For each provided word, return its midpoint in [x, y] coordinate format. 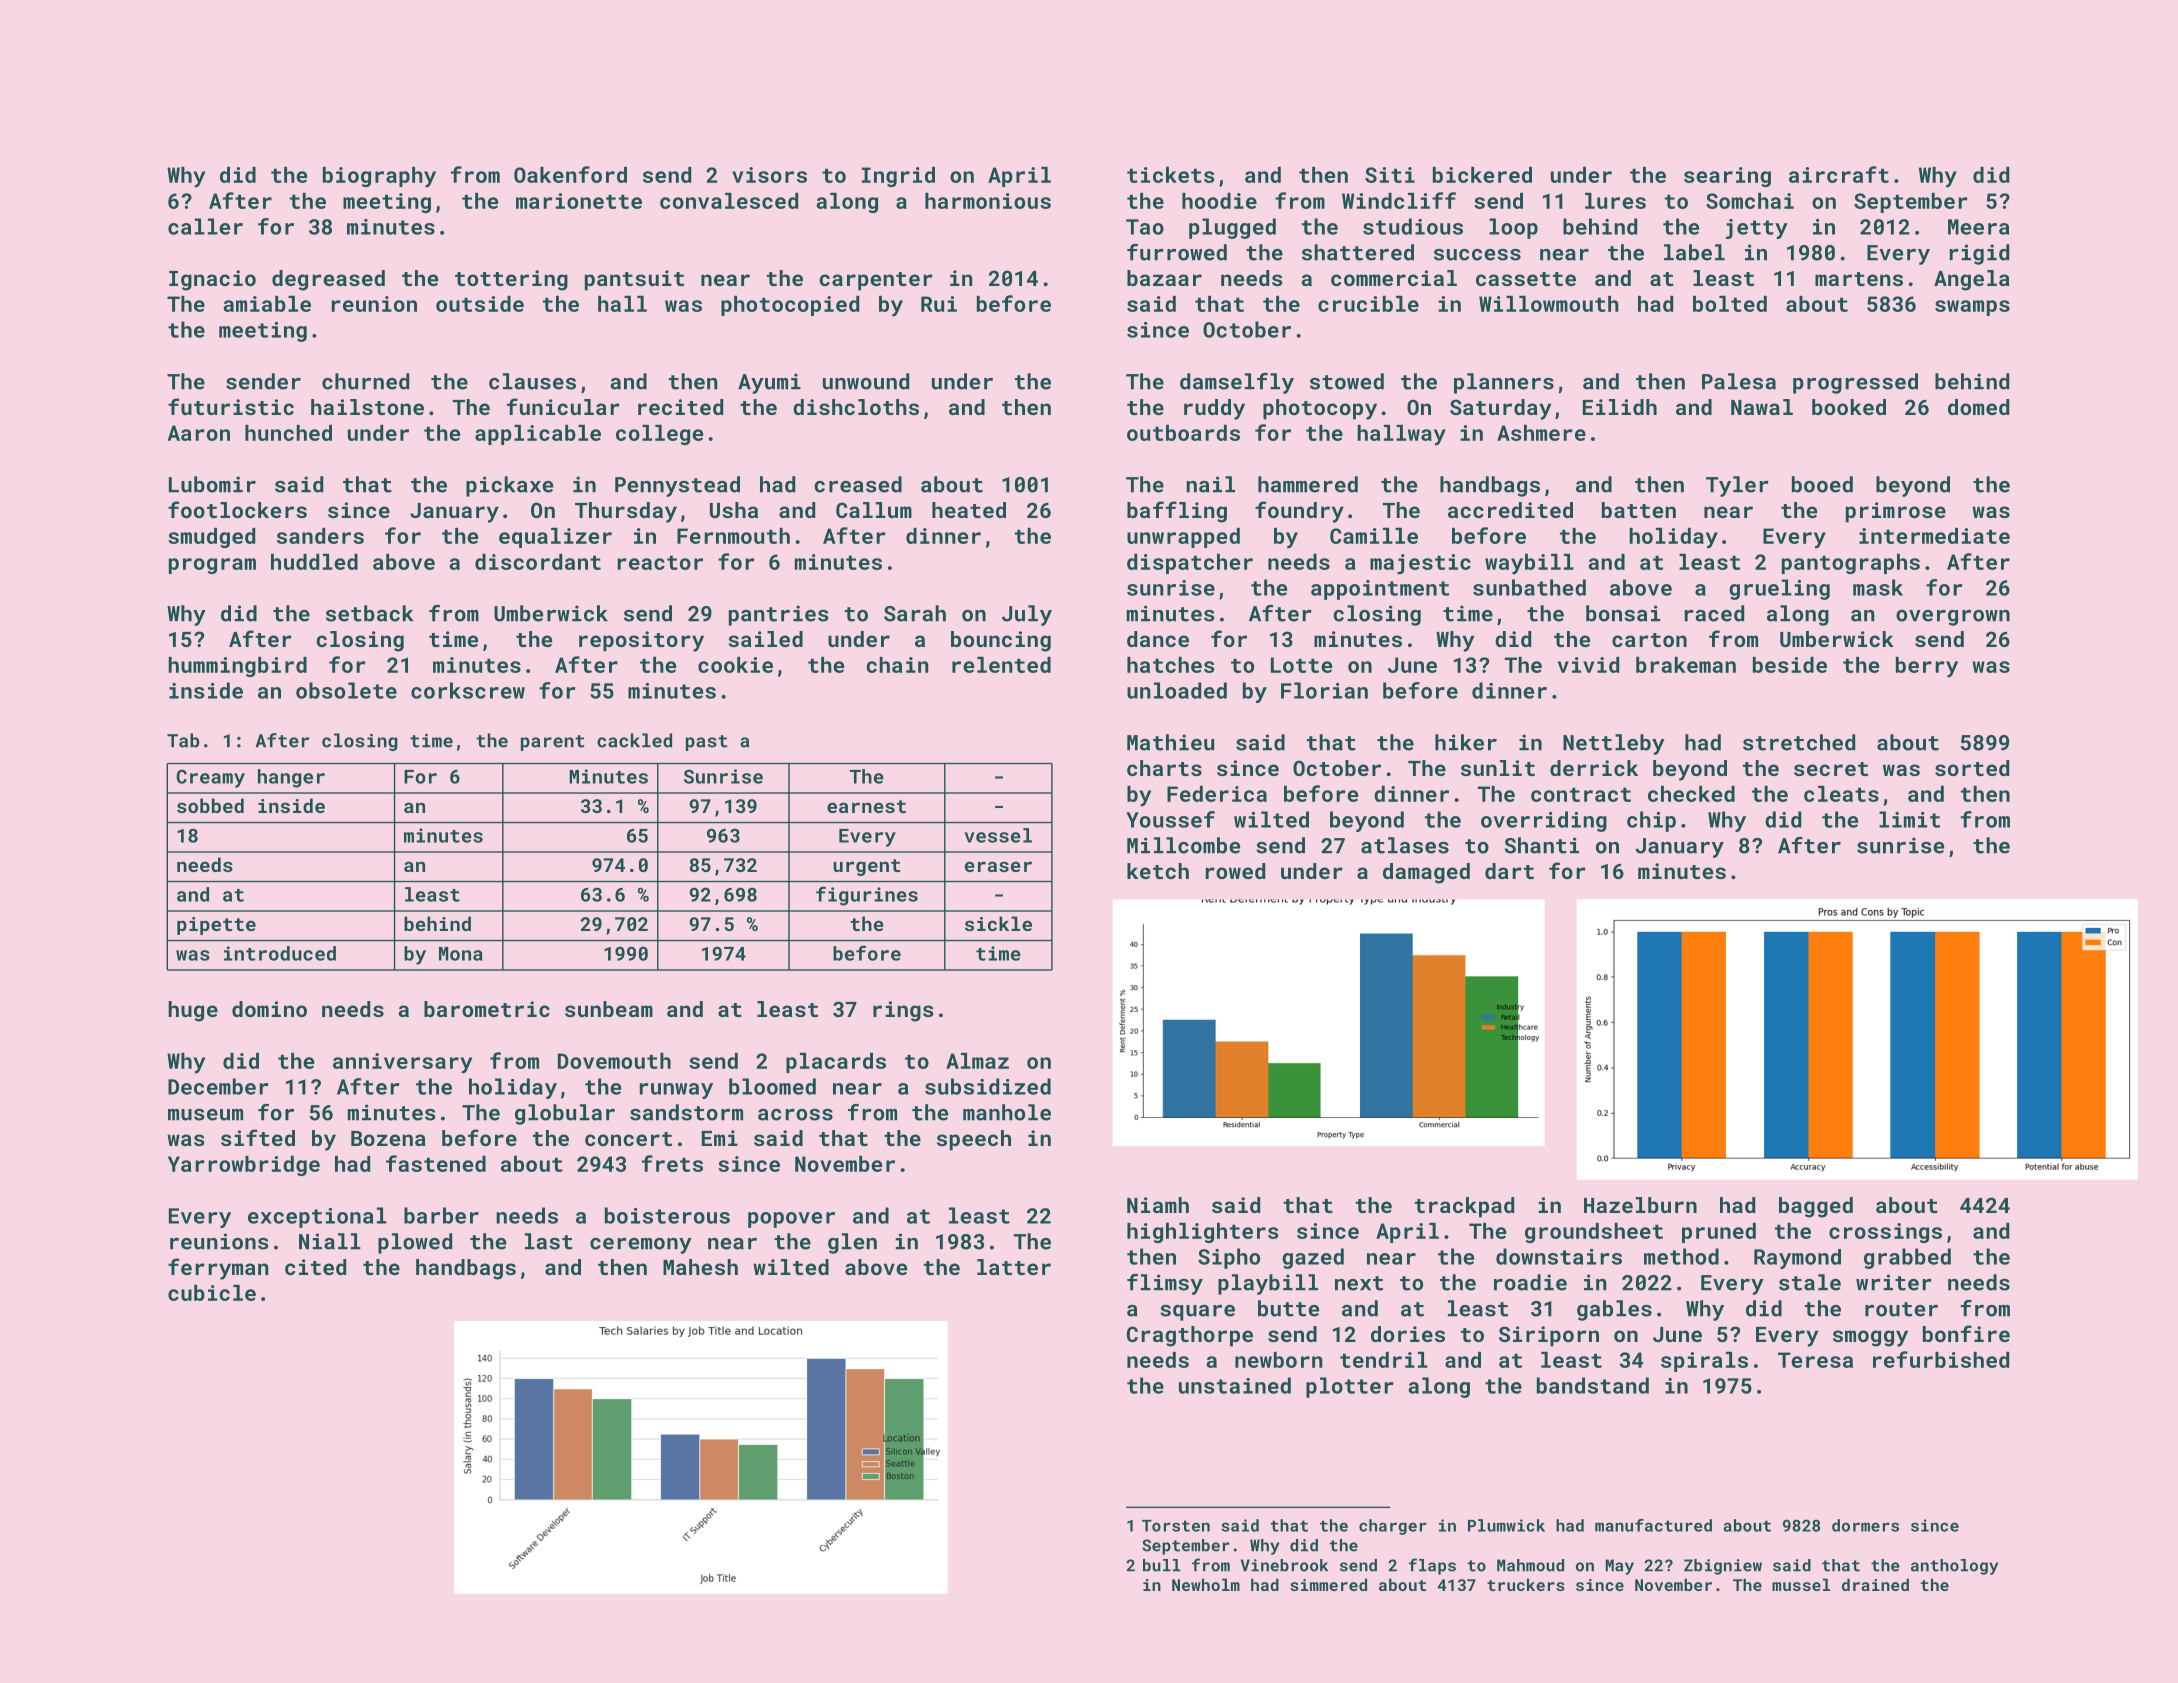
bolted [1730, 304]
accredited [1510, 510]
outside [480, 304]
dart [1509, 871]
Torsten [1176, 1526]
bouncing [1001, 641]
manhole [1007, 1112]
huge [193, 1011]
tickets [1171, 175]
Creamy [210, 778]
